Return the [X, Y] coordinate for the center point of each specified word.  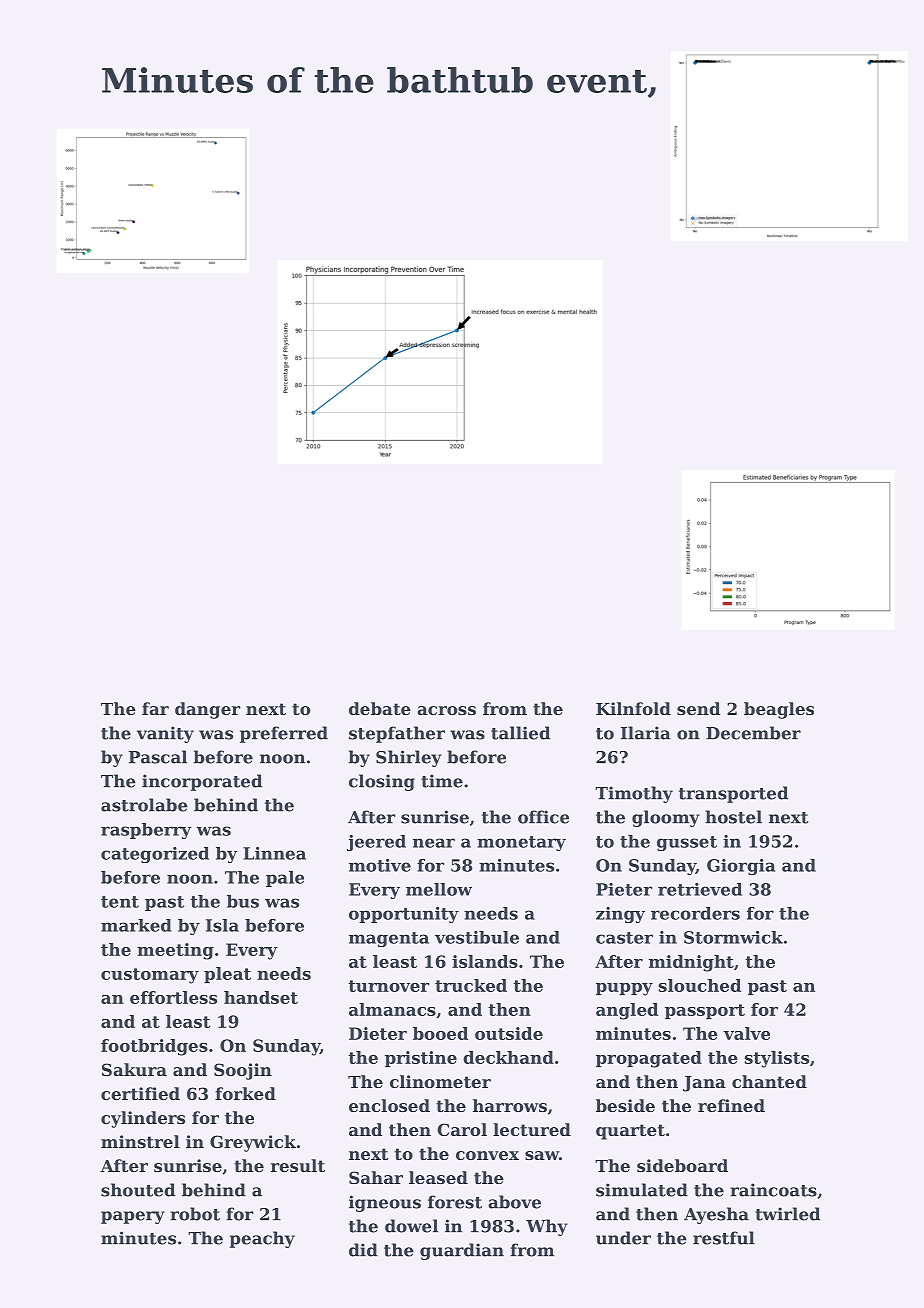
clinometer [440, 1081]
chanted [769, 1081]
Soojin [243, 1071]
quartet [630, 1132]
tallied [520, 733]
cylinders [143, 1119]
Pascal [158, 757]
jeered [376, 843]
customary [150, 976]
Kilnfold [633, 708]
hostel [733, 817]
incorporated [202, 782]
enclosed [389, 1105]
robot [195, 1214]
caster [624, 938]
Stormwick [733, 937]
